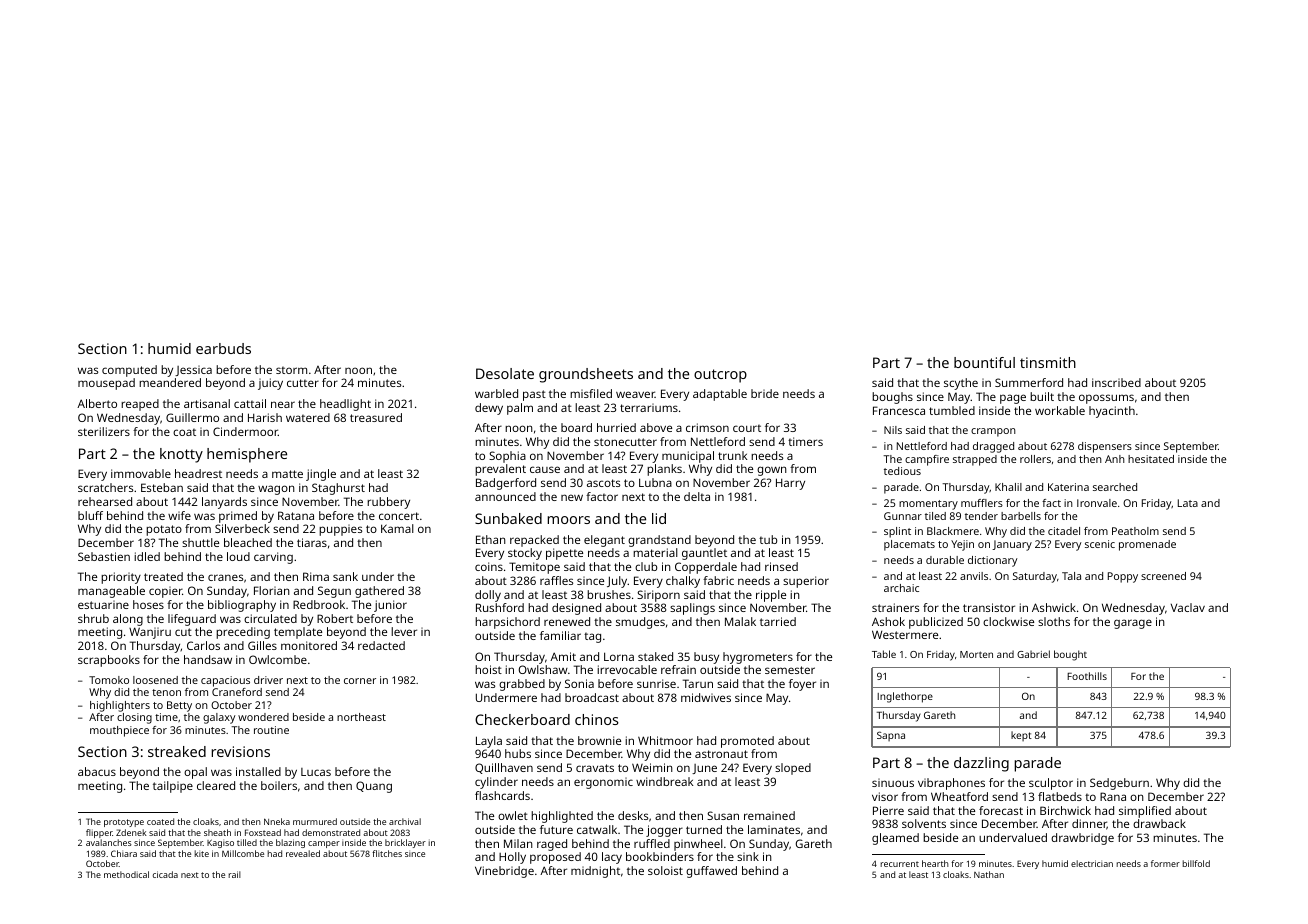 The image size is (1308, 924). What do you see at coordinates (711, 872) in the image?
I see `guffawed` at bounding box center [711, 872].
